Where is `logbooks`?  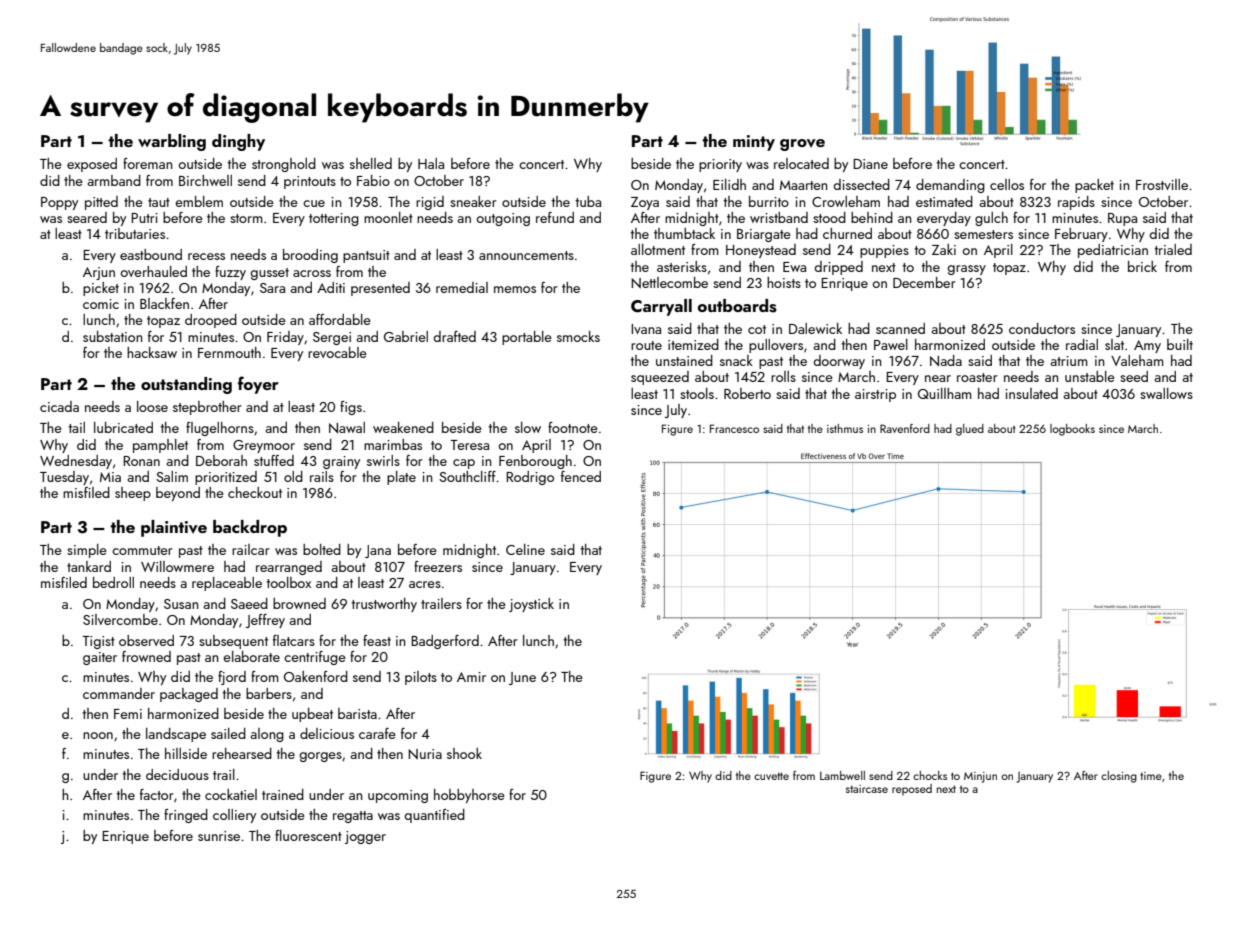
logbooks is located at coordinates (1072, 430).
